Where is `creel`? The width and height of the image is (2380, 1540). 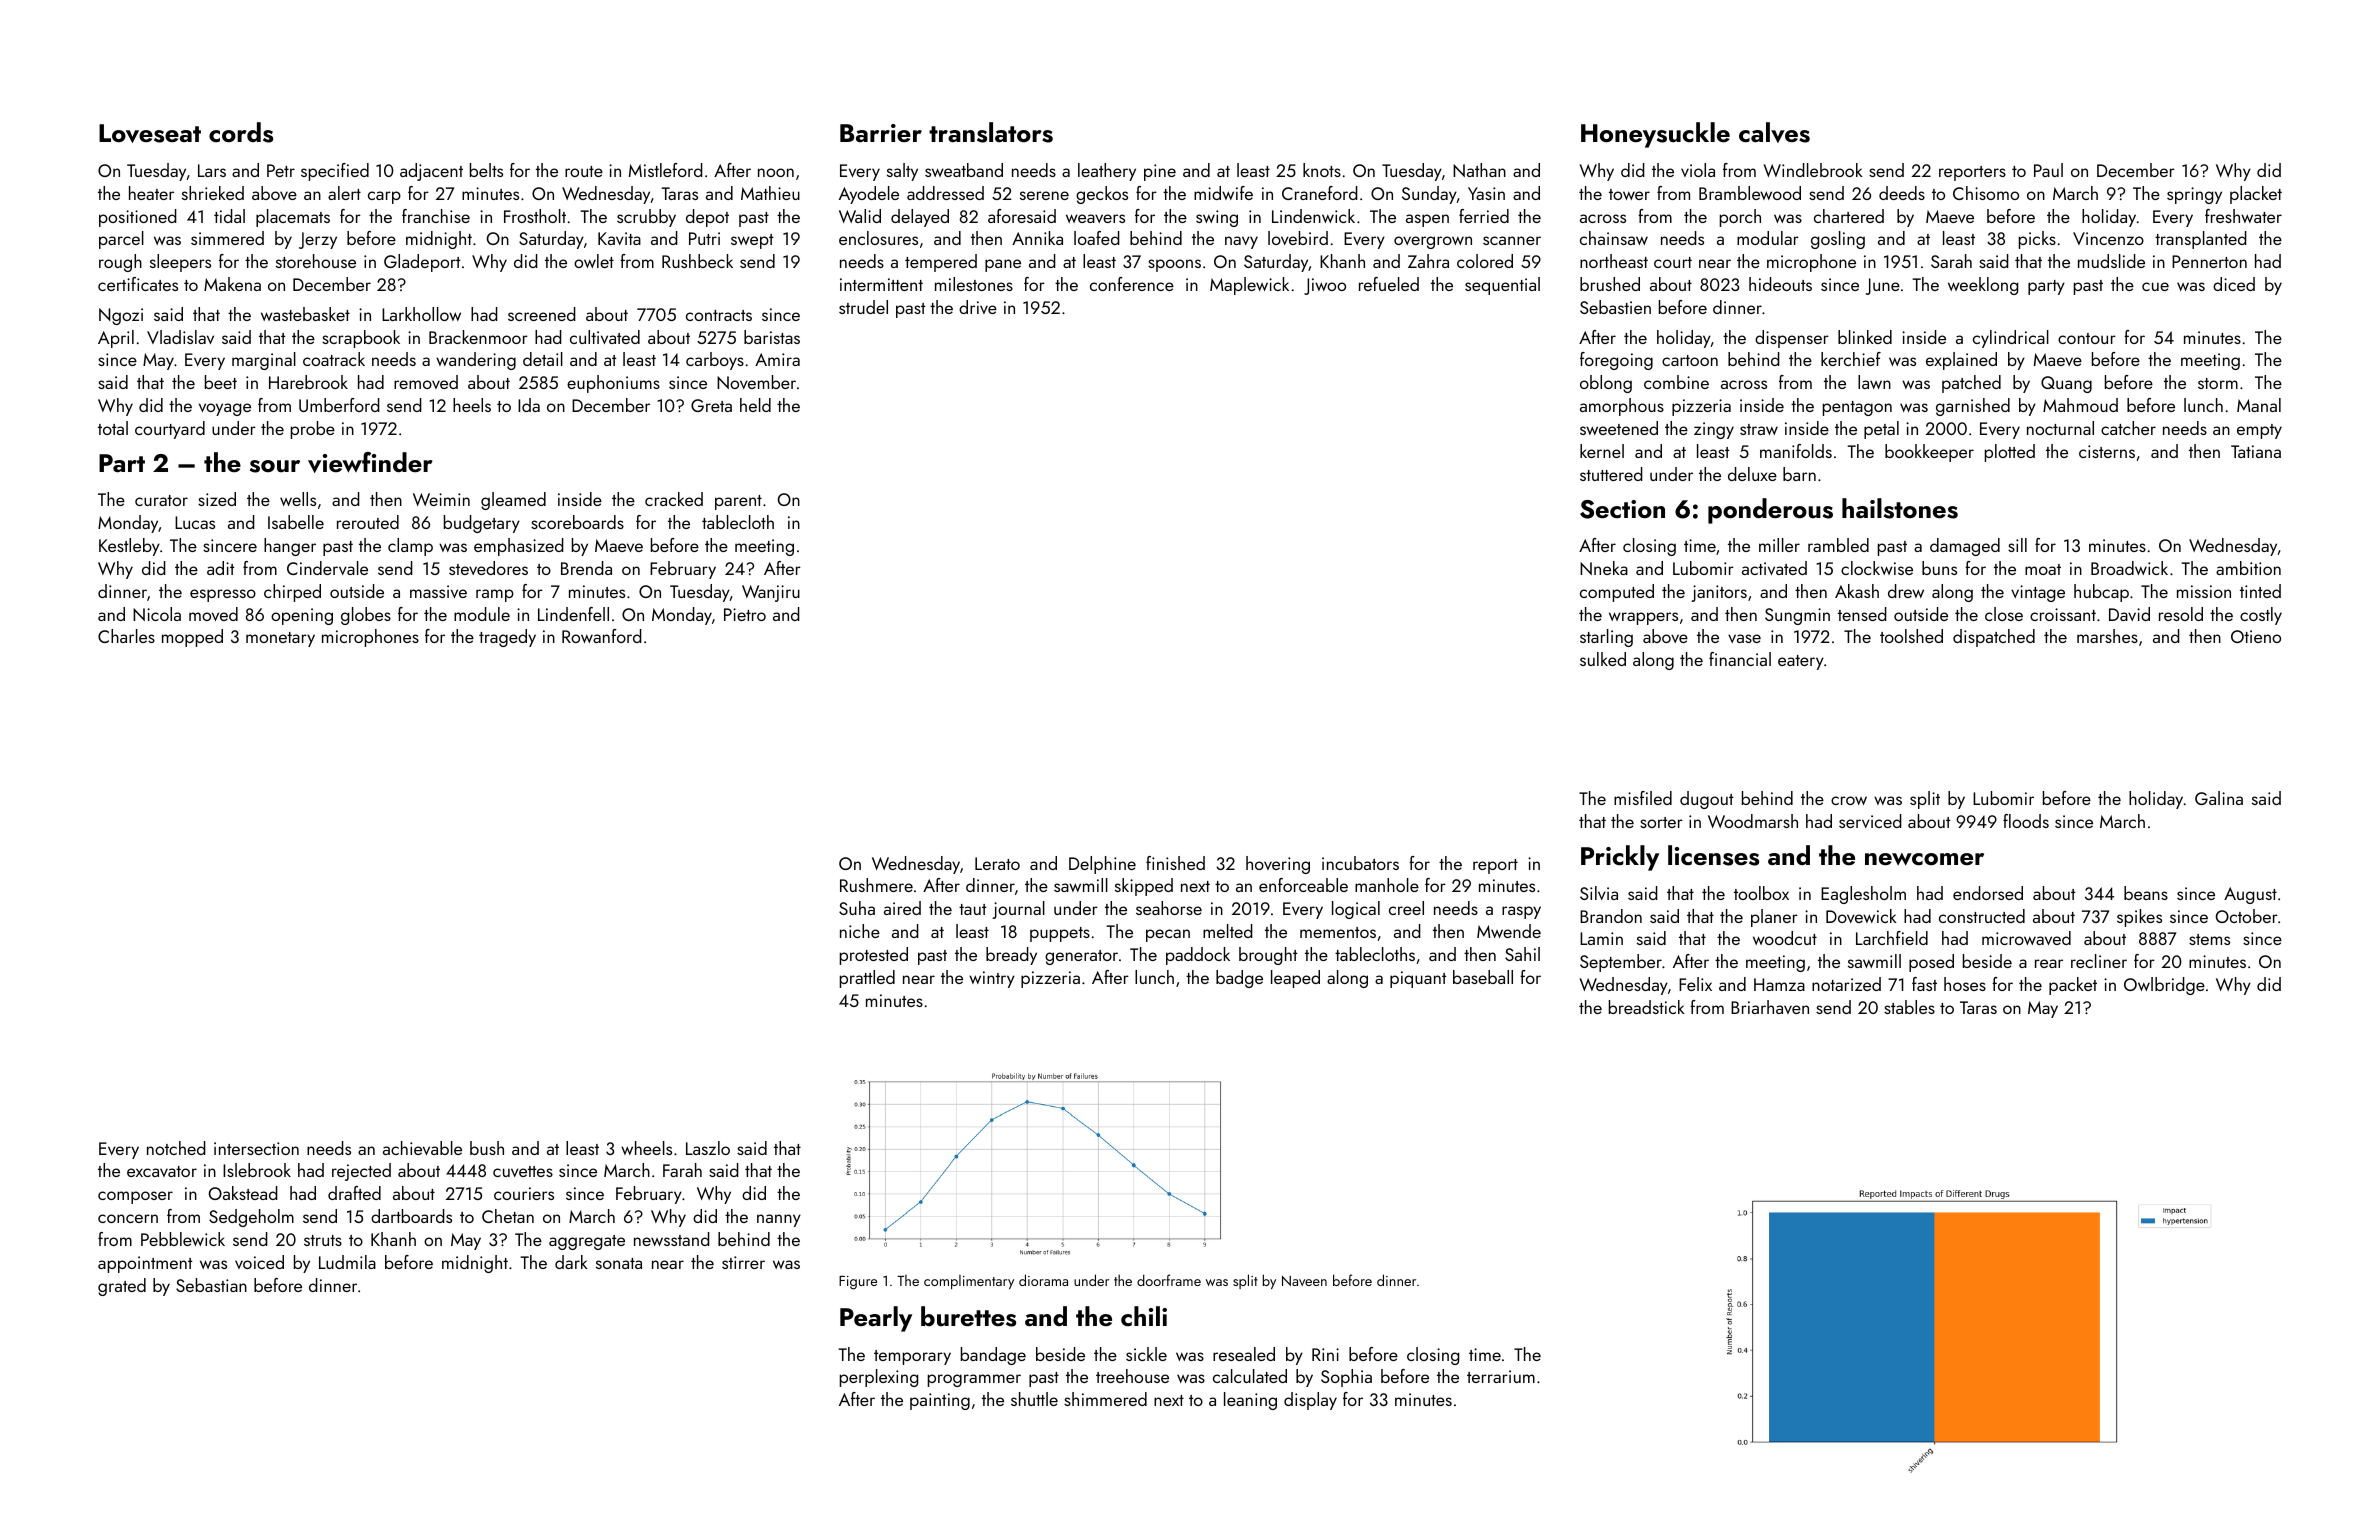 creel is located at coordinates (1406, 908).
